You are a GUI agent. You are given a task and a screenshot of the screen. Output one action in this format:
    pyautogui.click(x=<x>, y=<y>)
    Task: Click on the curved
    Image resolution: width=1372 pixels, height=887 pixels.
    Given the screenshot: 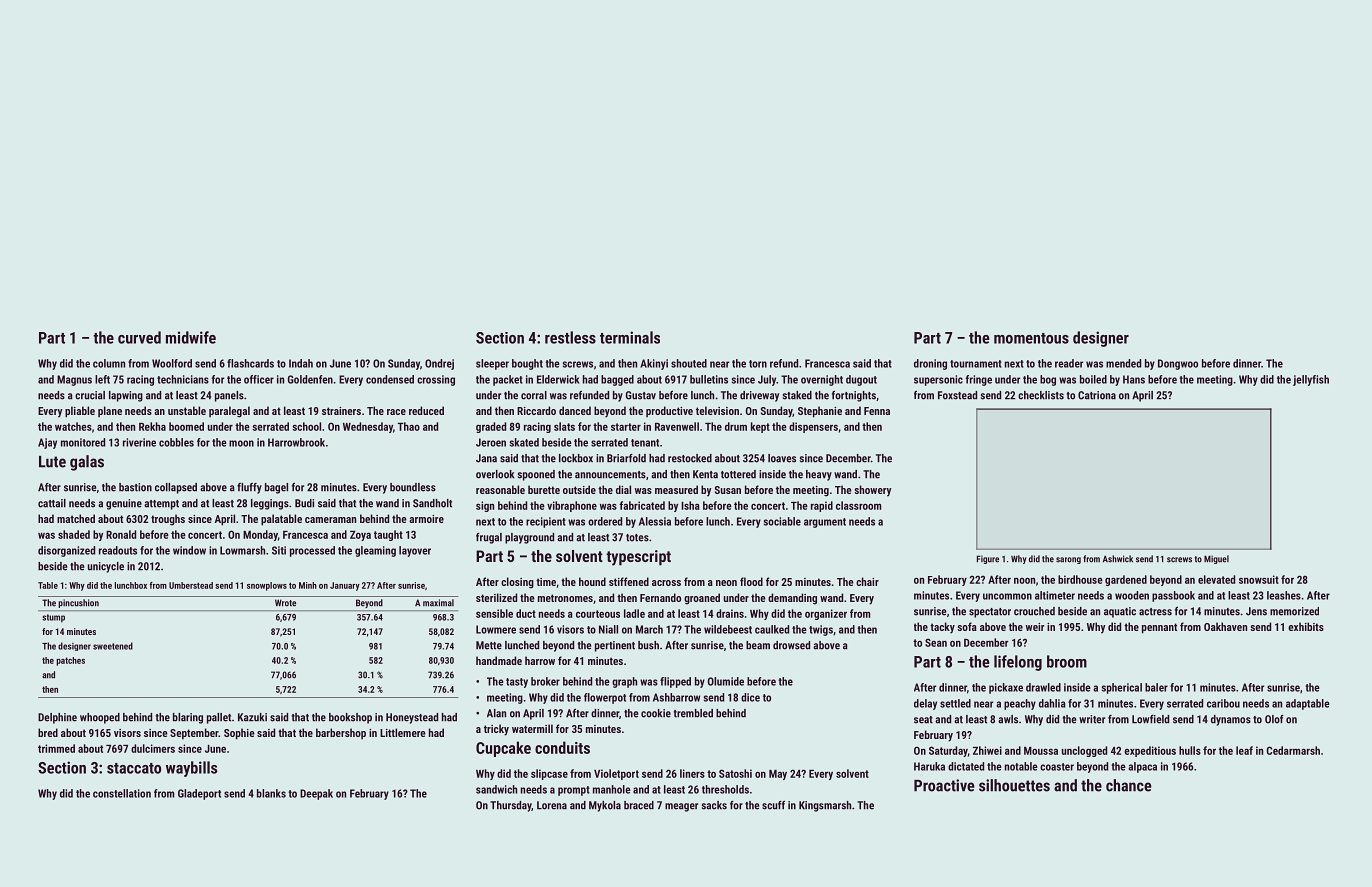 What is the action you would take?
    pyautogui.click(x=139, y=337)
